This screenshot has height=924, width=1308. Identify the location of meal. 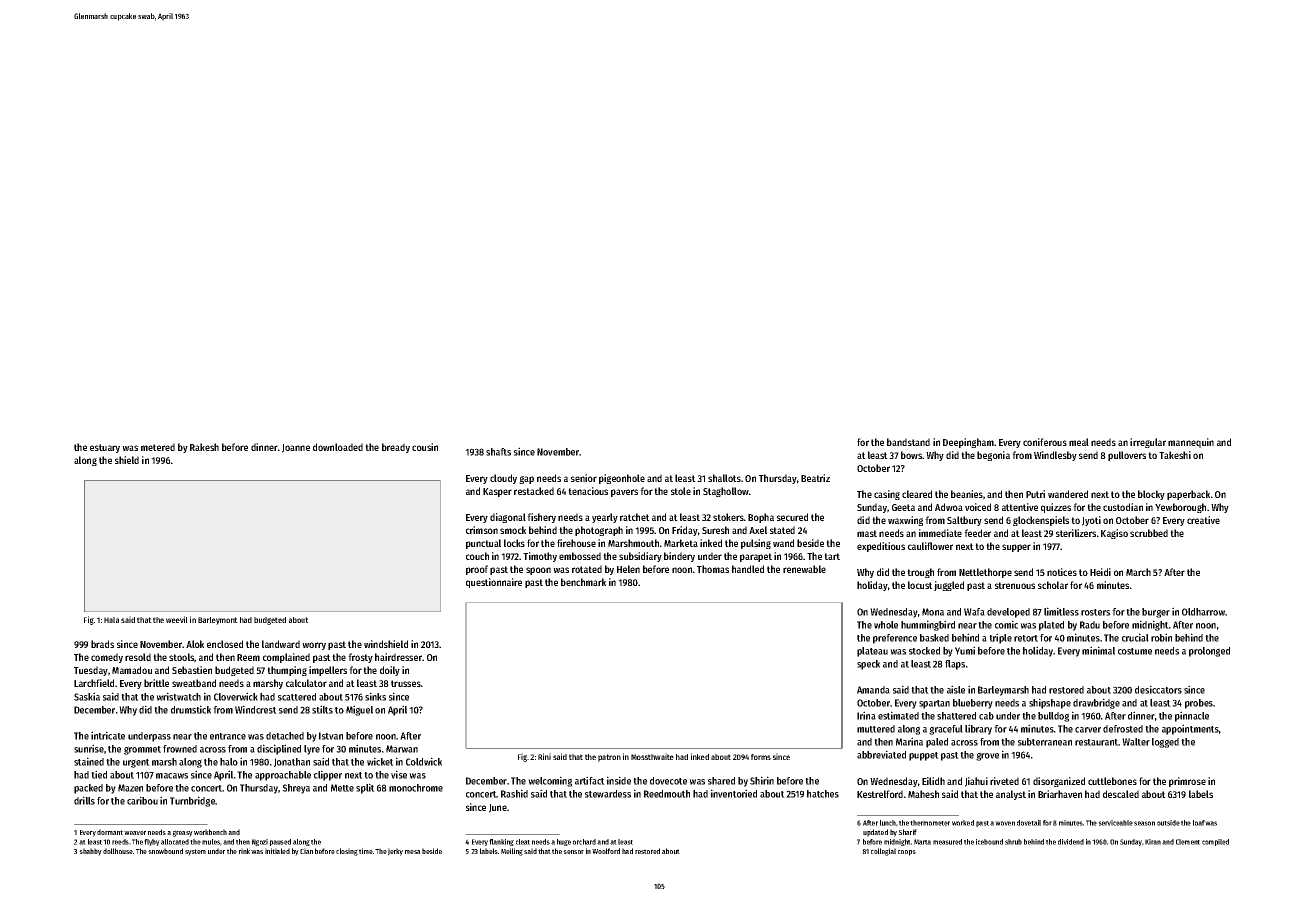
(1079, 442).
